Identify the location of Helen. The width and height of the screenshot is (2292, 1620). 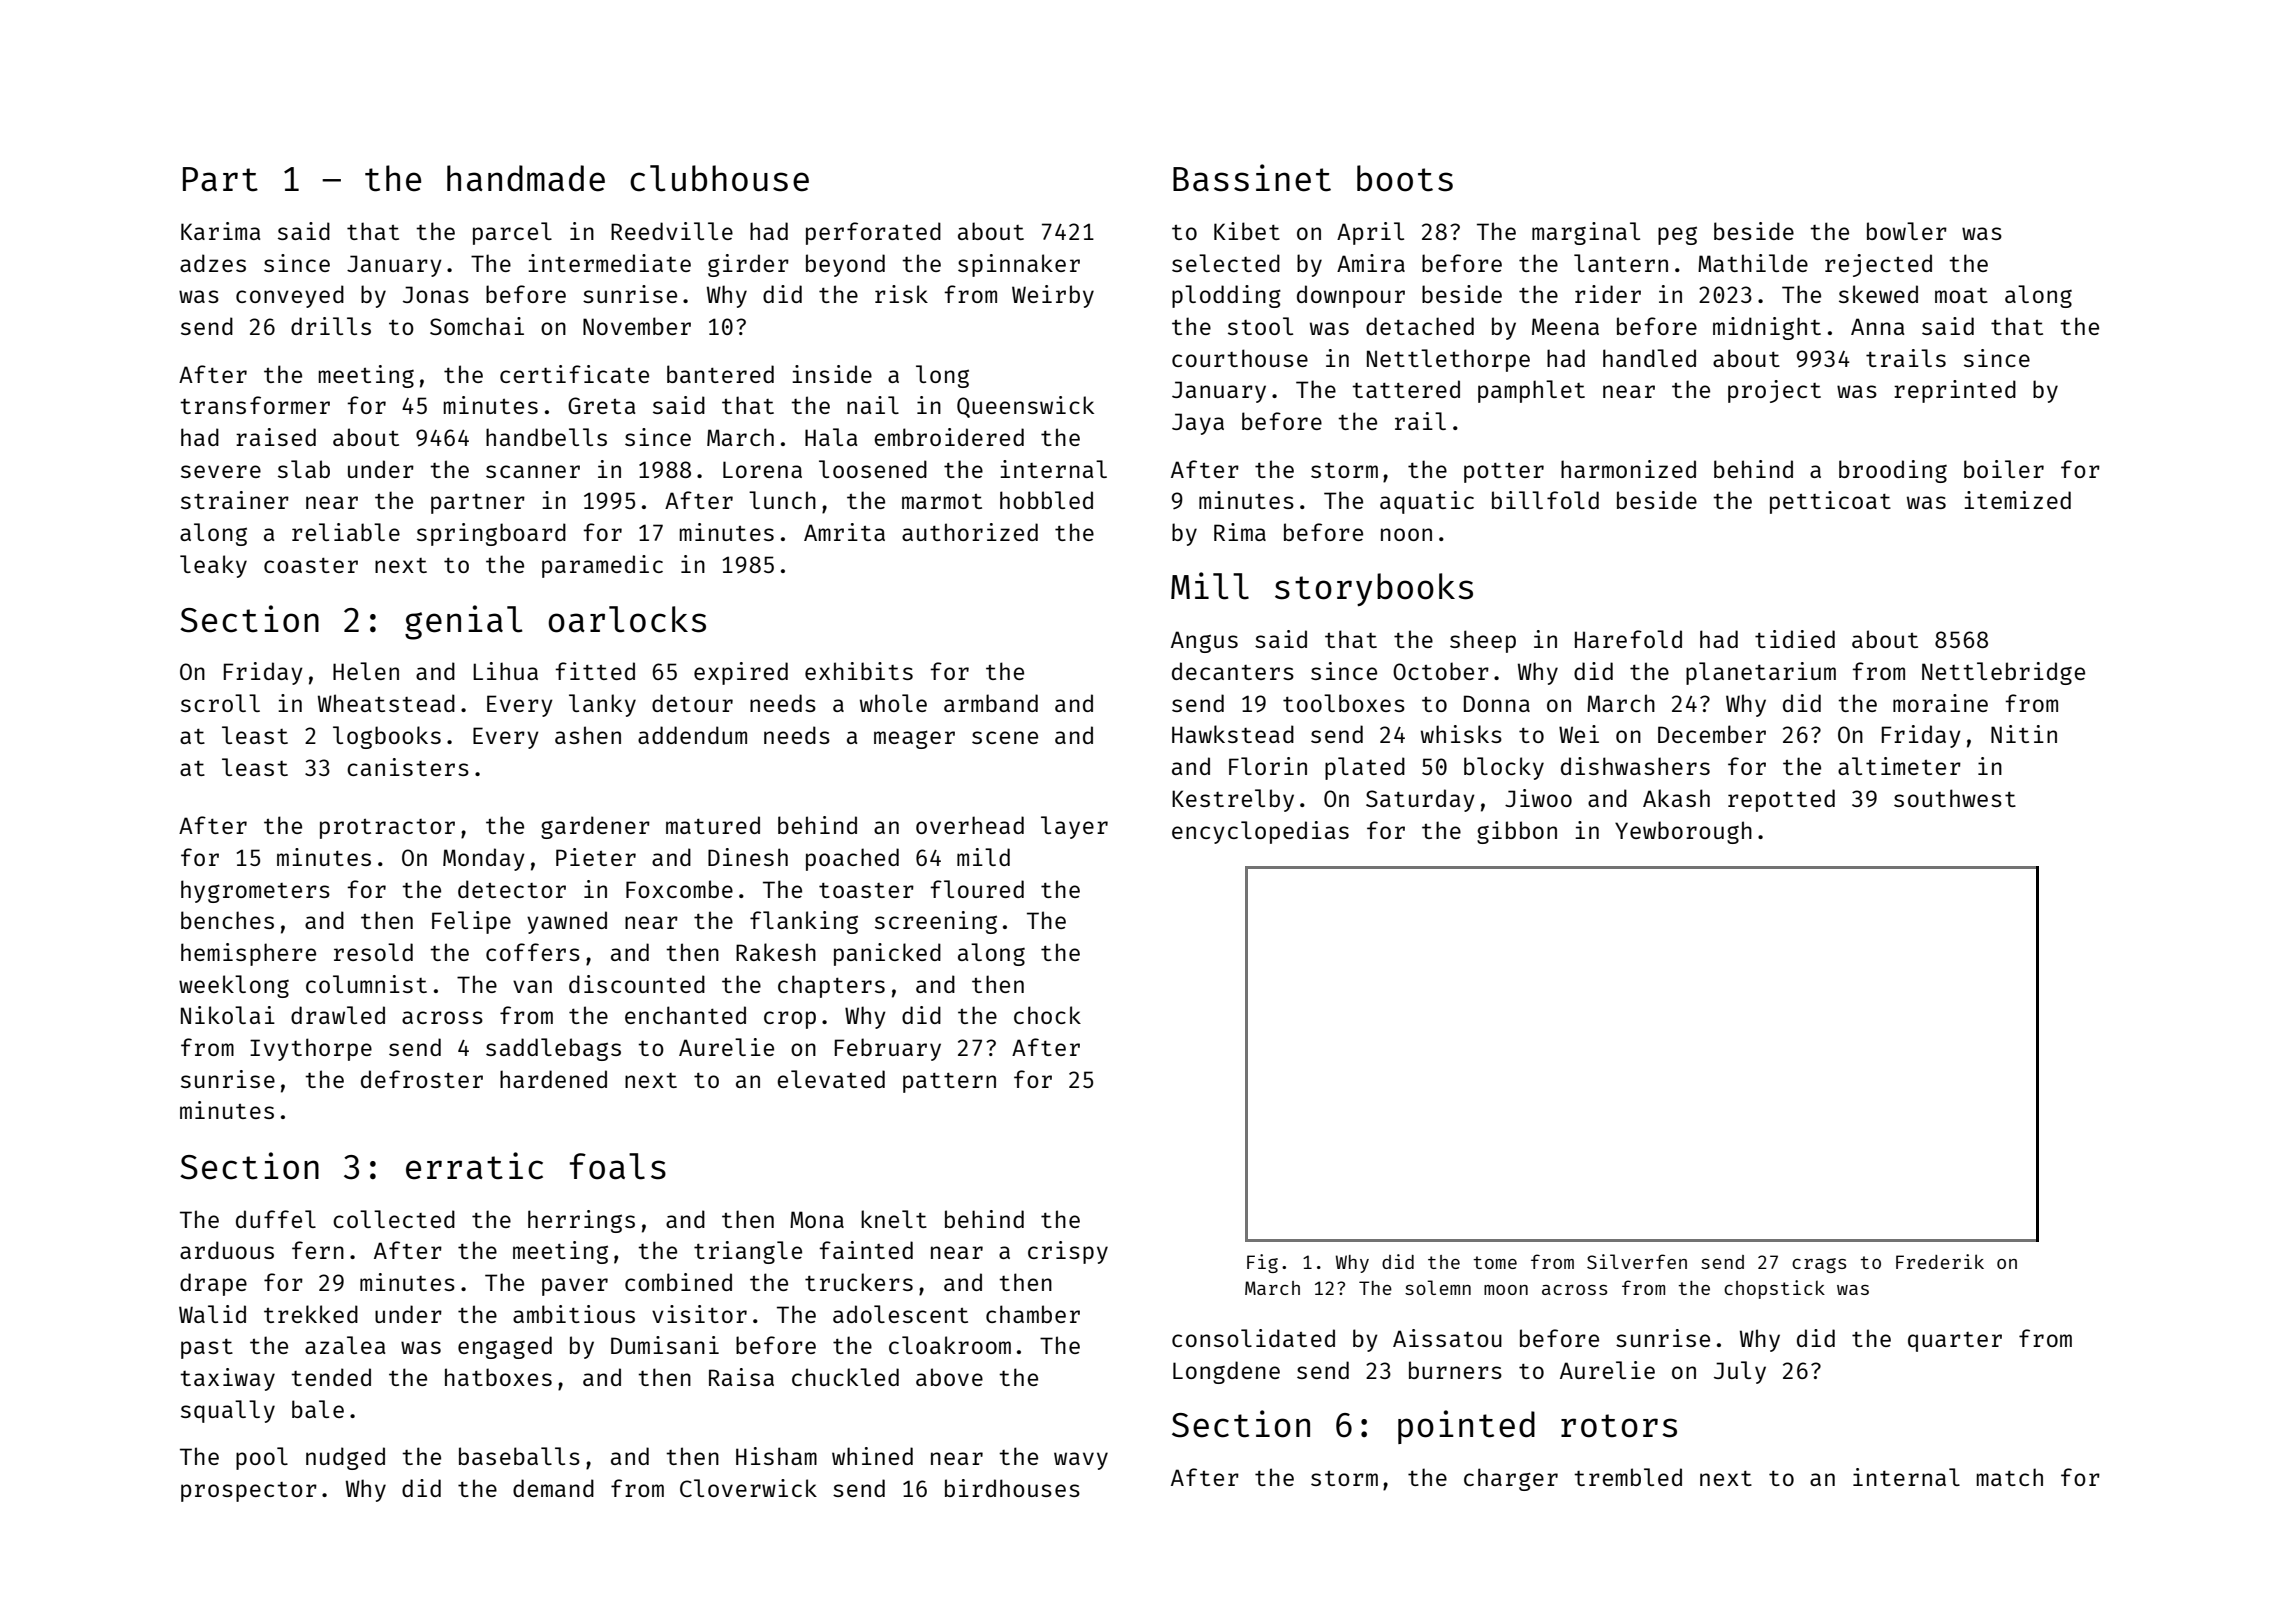
(366, 671).
